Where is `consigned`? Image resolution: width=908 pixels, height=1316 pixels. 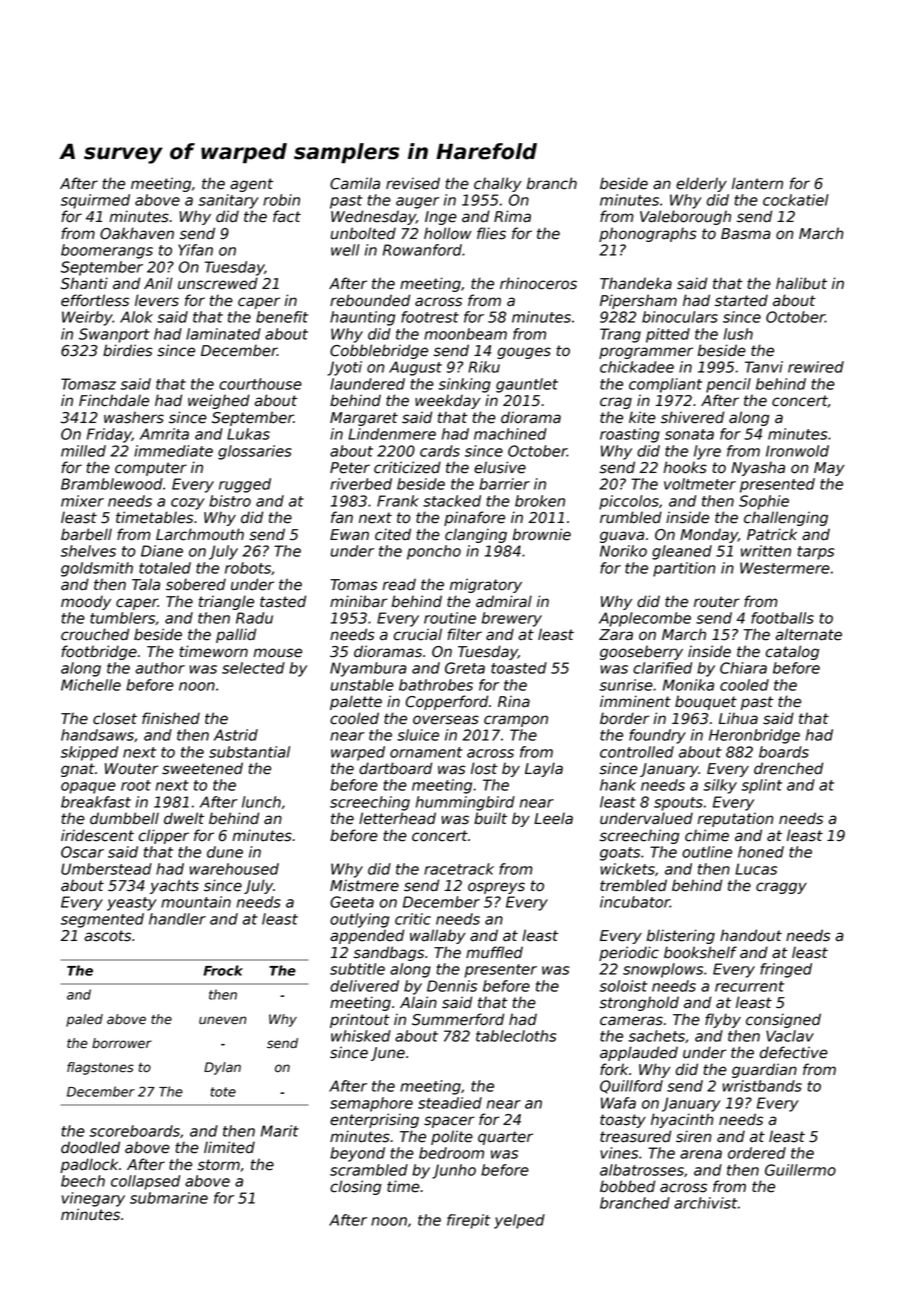
consigned is located at coordinates (783, 1020).
